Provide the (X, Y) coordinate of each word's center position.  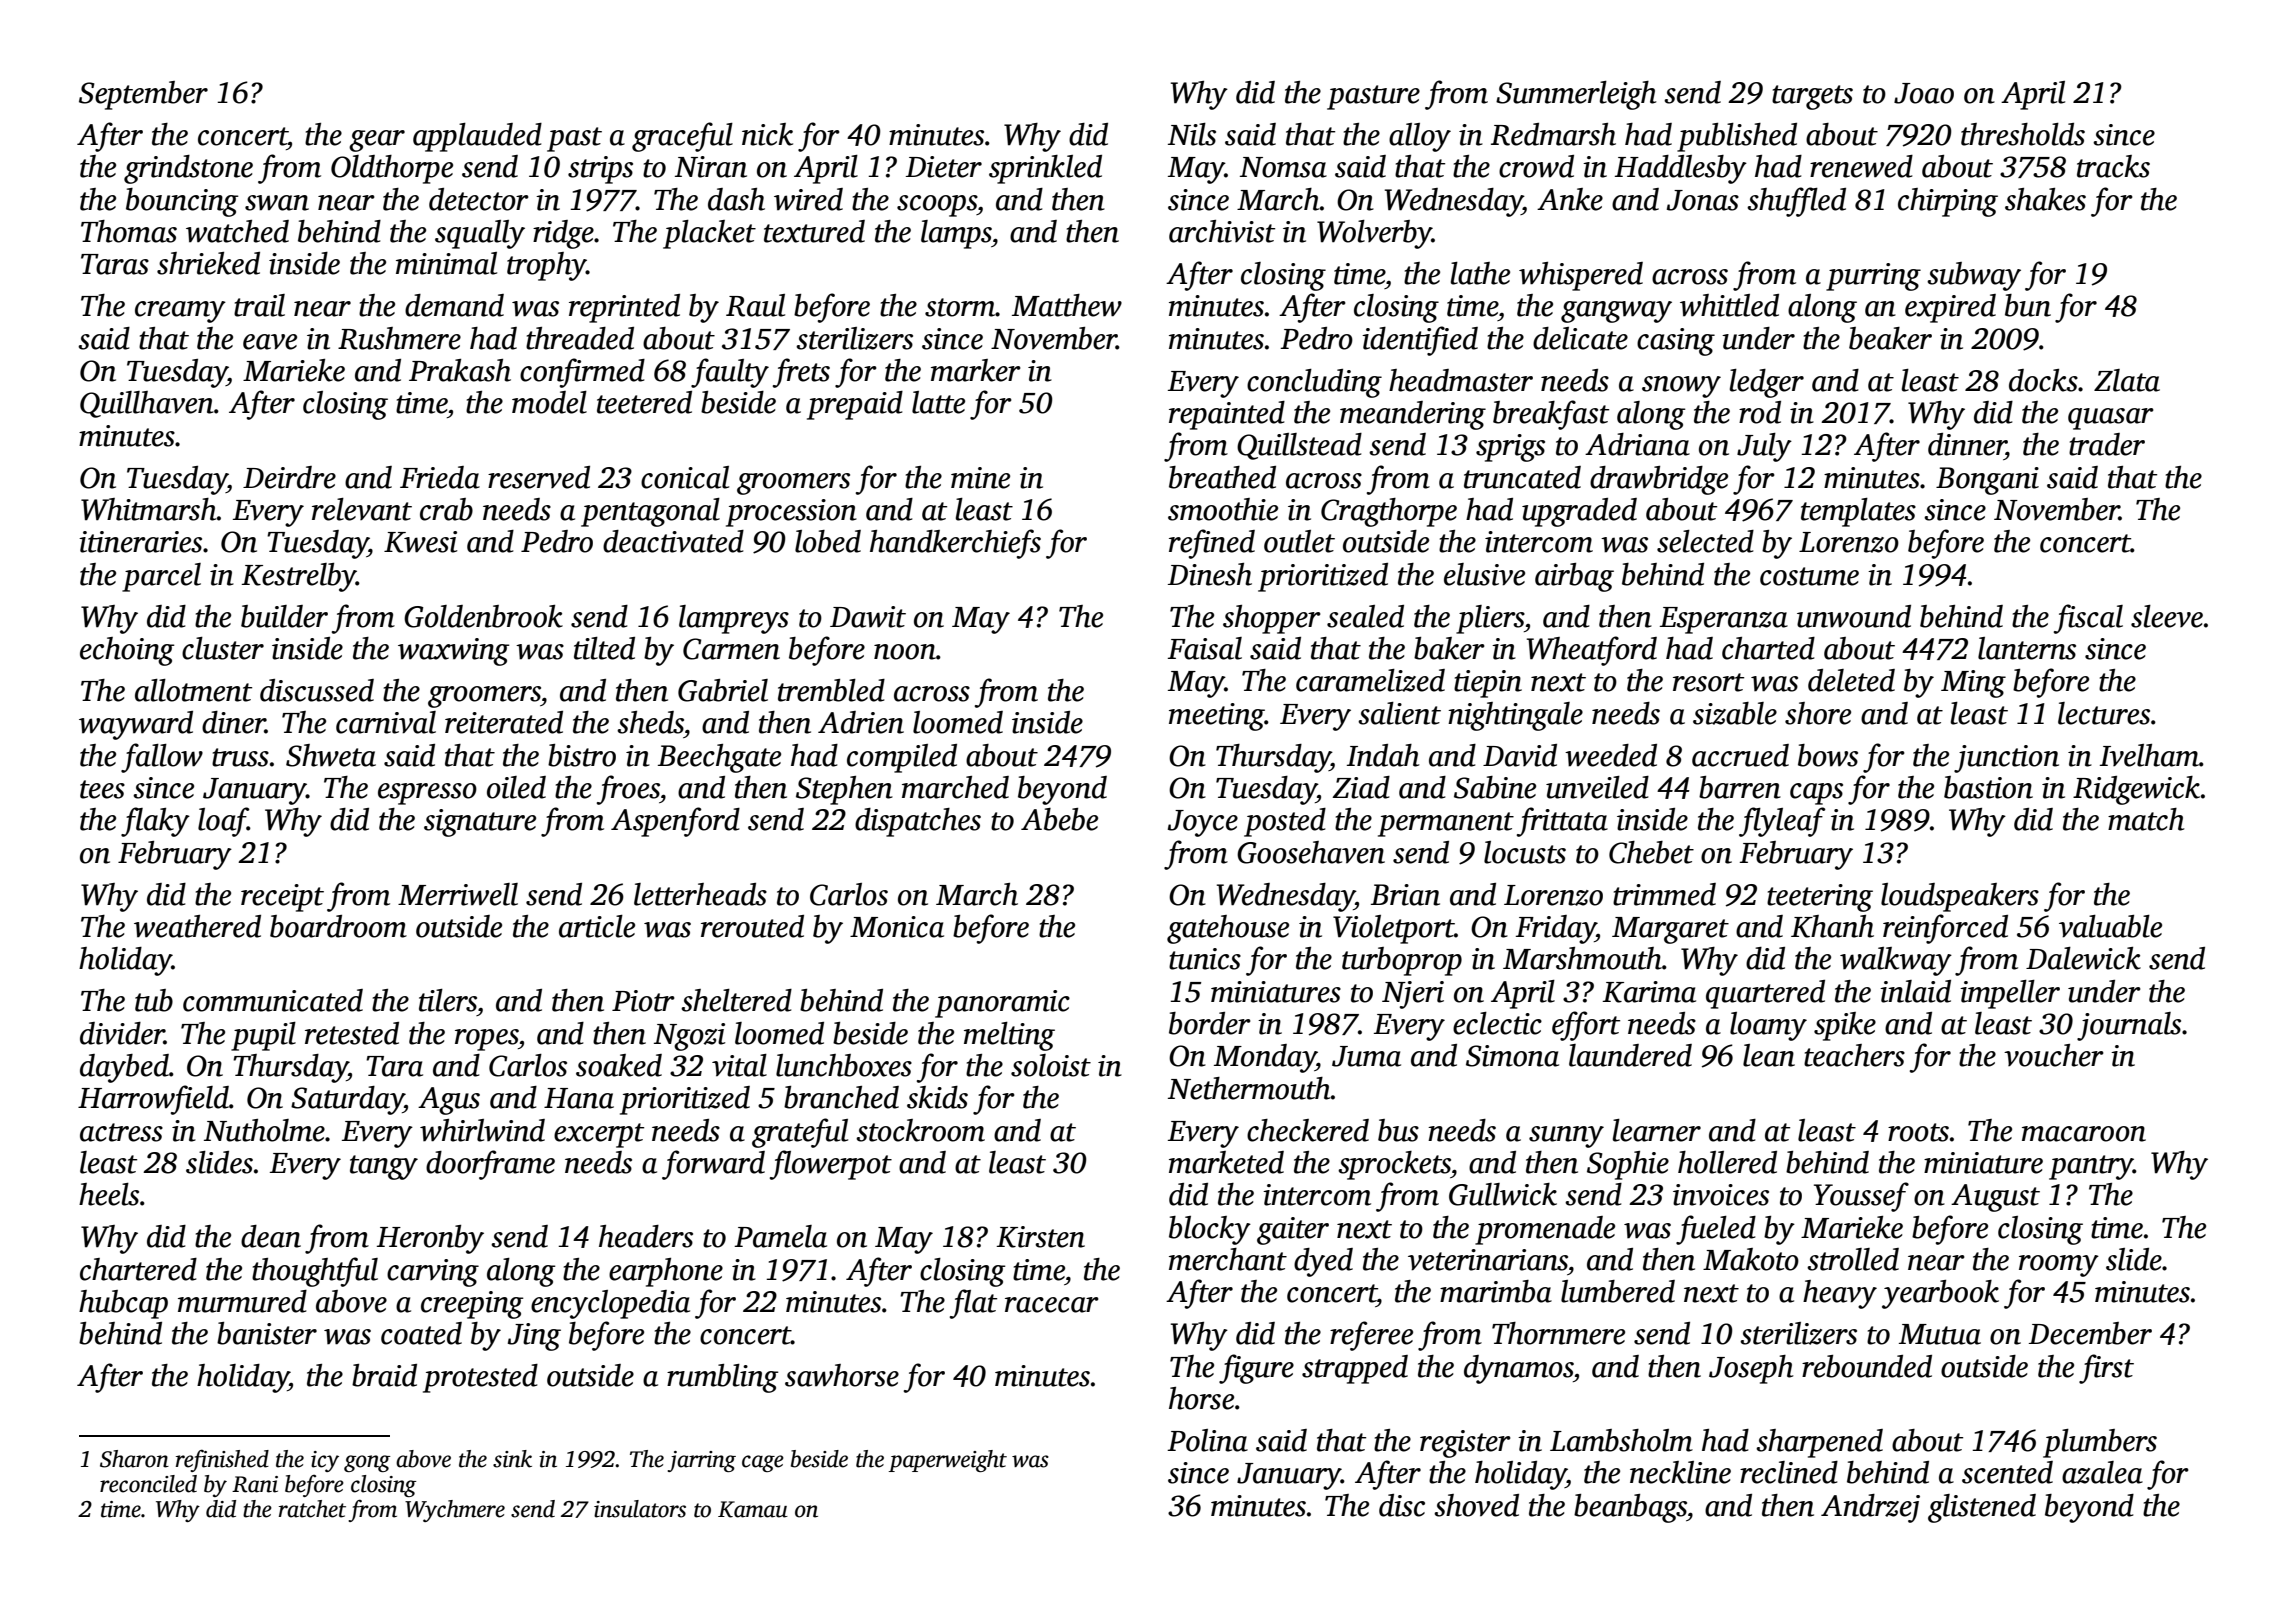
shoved (1476, 1505)
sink (512, 1459)
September (143, 95)
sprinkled (1045, 169)
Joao (1924, 93)
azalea (2102, 1472)
